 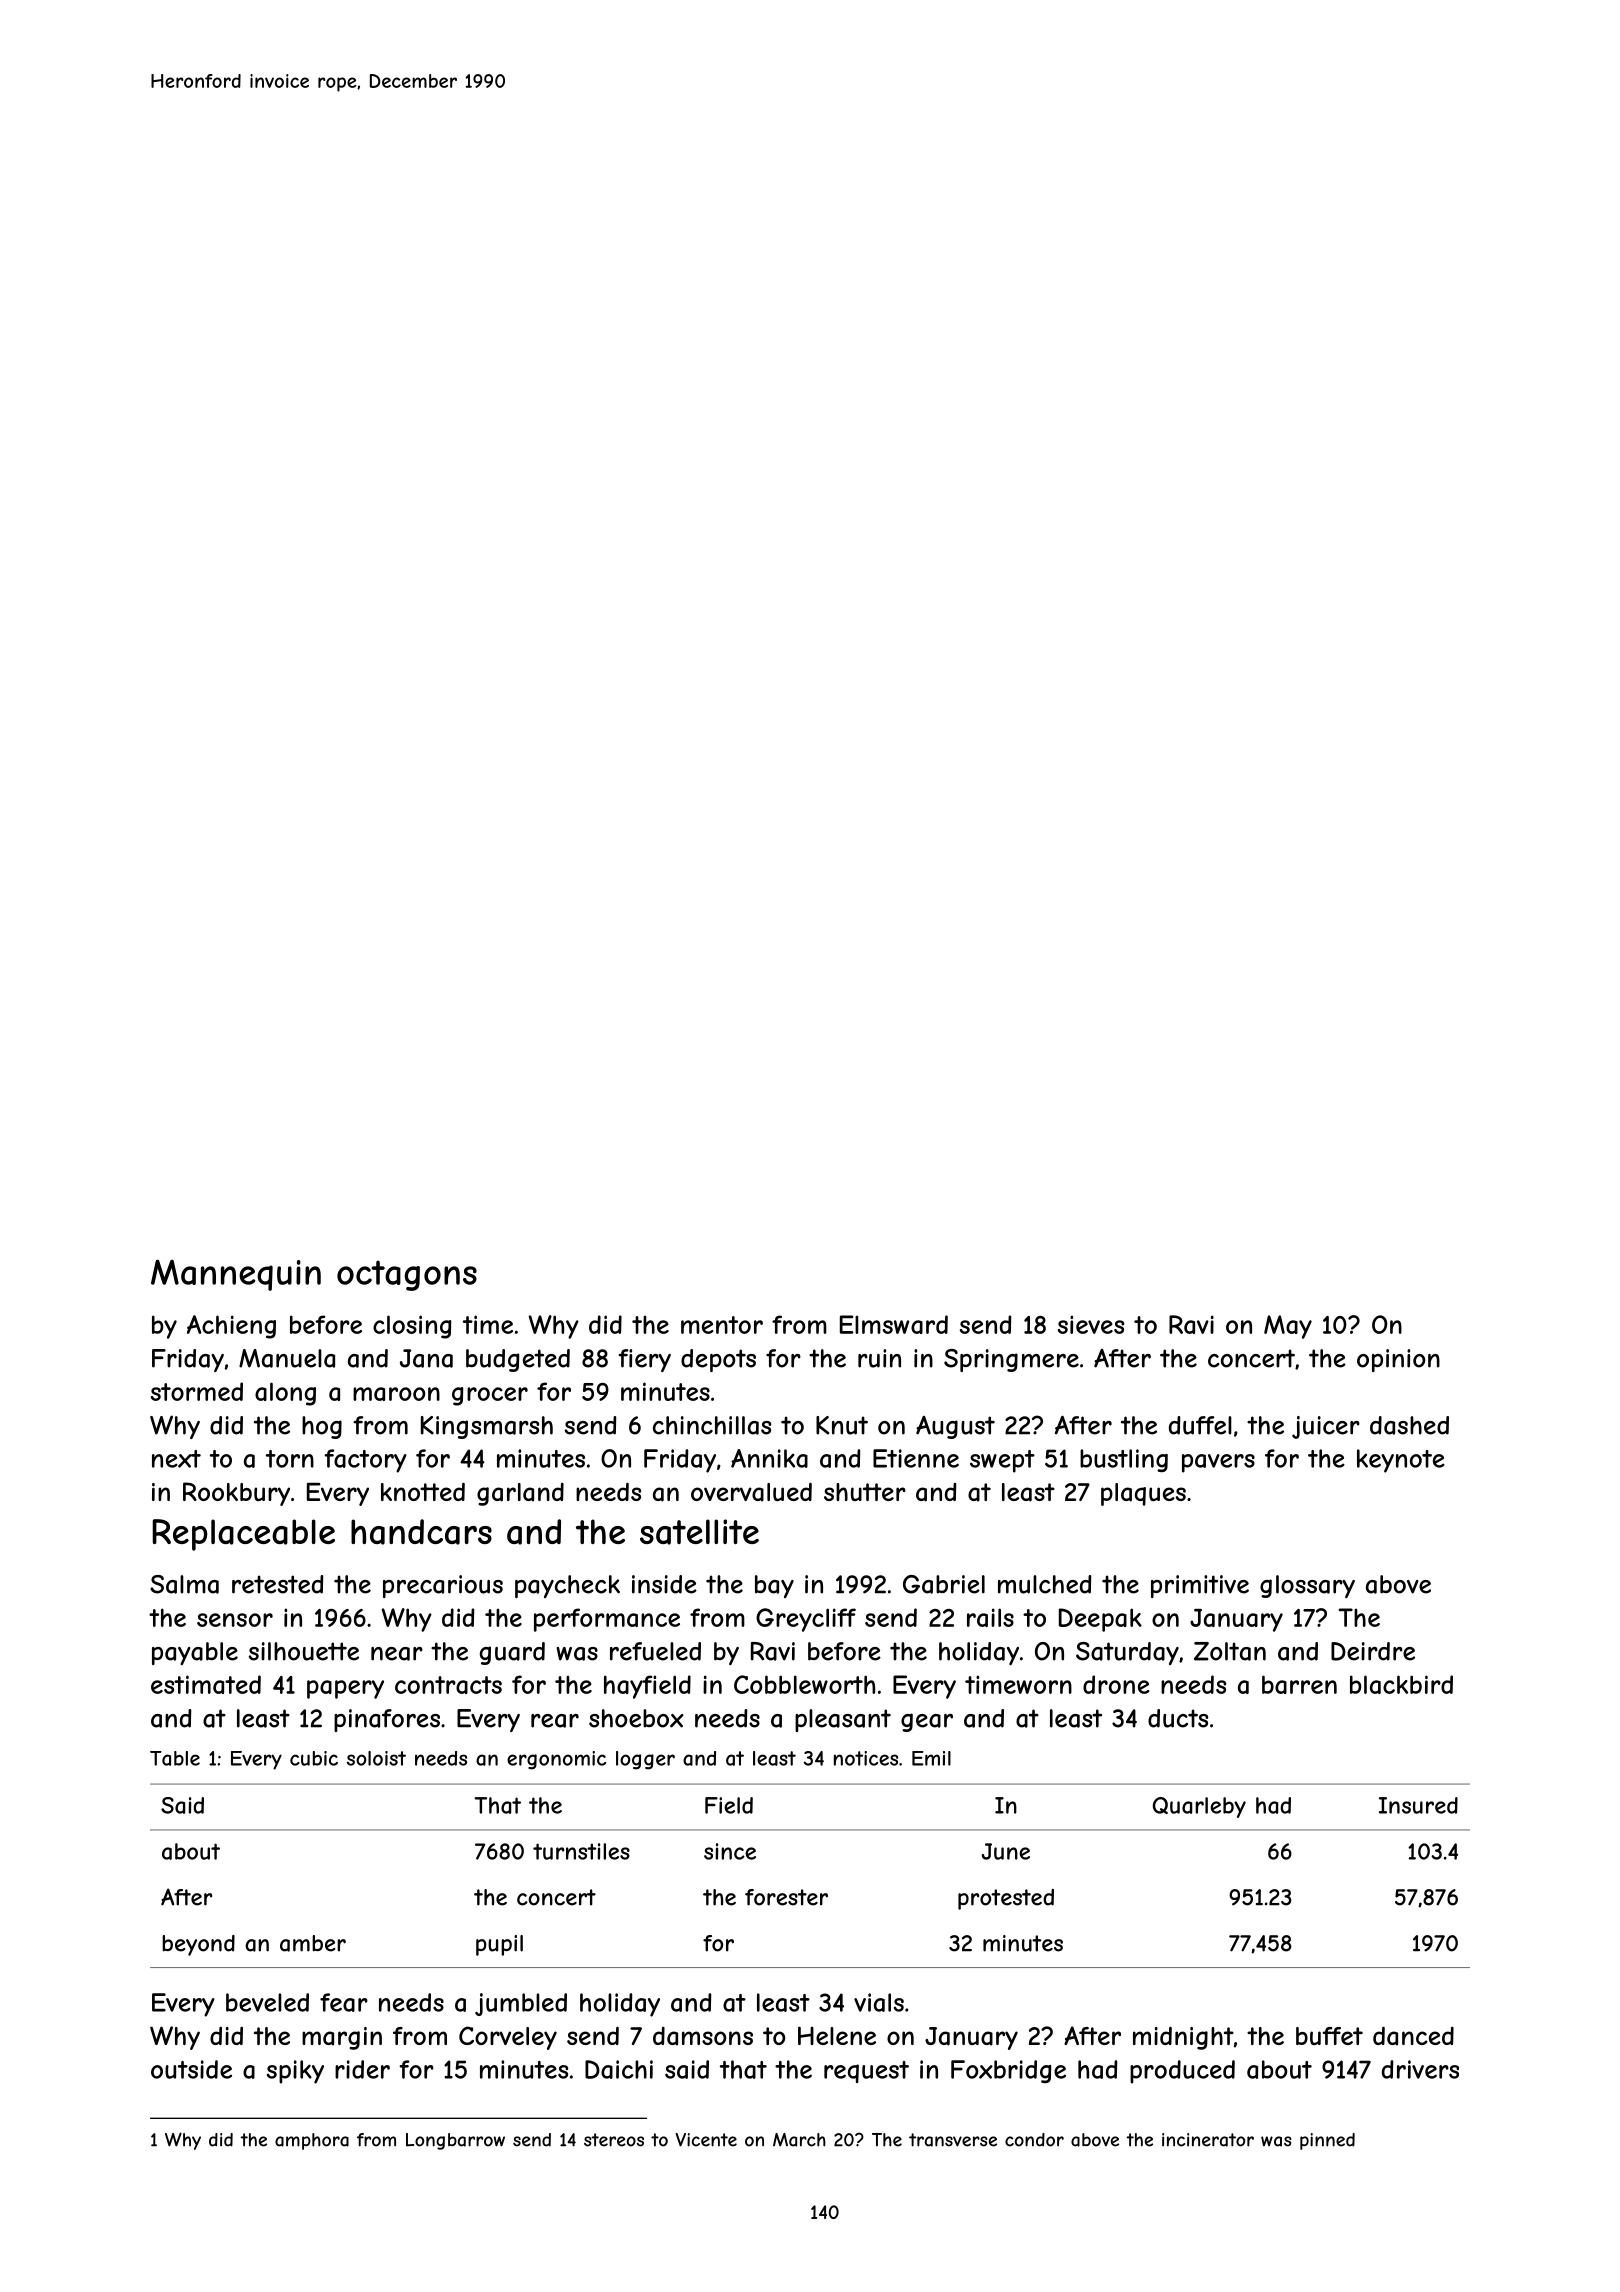 What do you see at coordinates (198, 1945) in the image?
I see `beyond` at bounding box center [198, 1945].
